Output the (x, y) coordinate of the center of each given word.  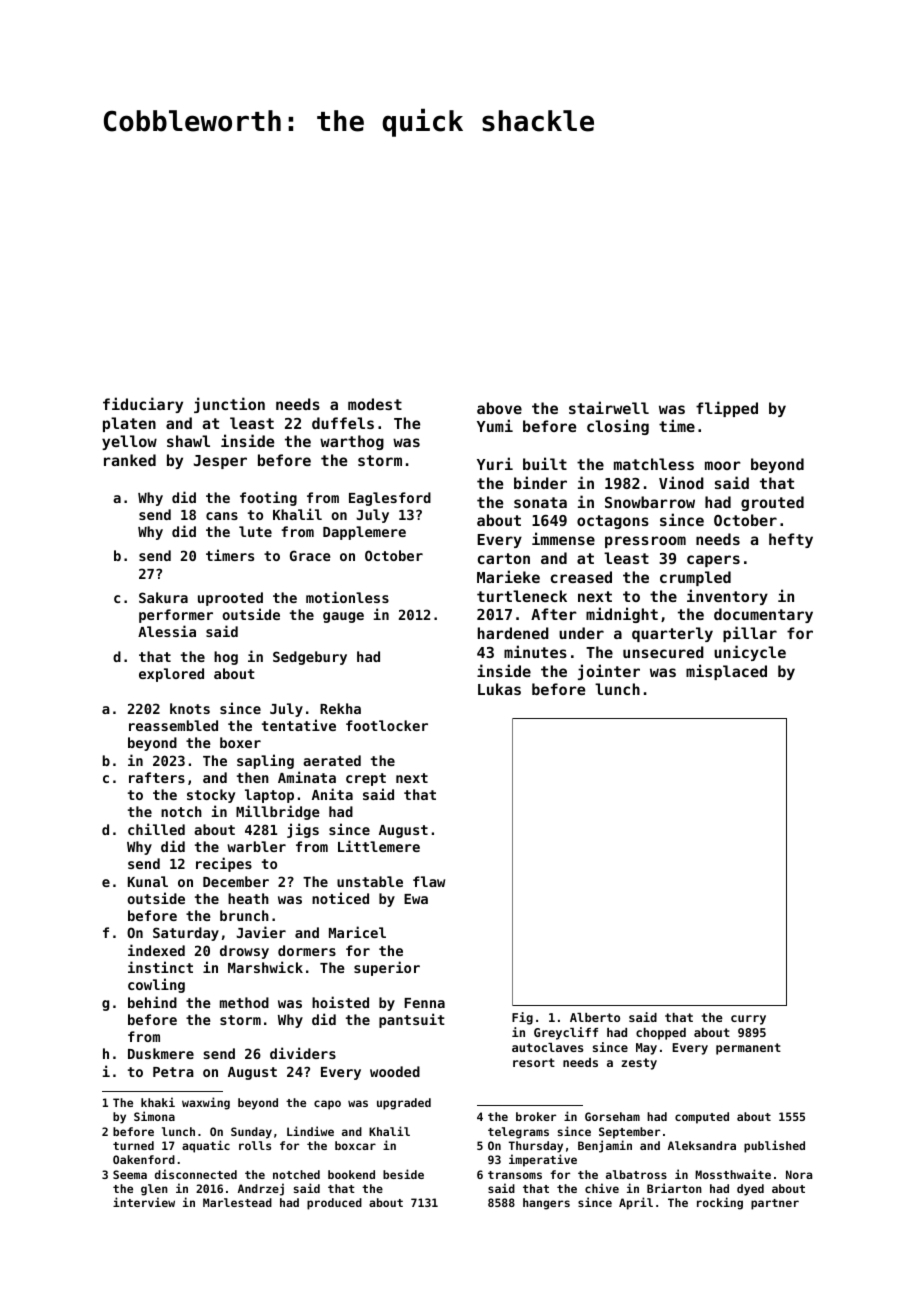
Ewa (416, 899)
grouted (772, 503)
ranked (130, 460)
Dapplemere (364, 533)
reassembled (173, 725)
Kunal (148, 881)
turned (133, 1145)
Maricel (357, 932)
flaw (429, 881)
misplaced (726, 672)
